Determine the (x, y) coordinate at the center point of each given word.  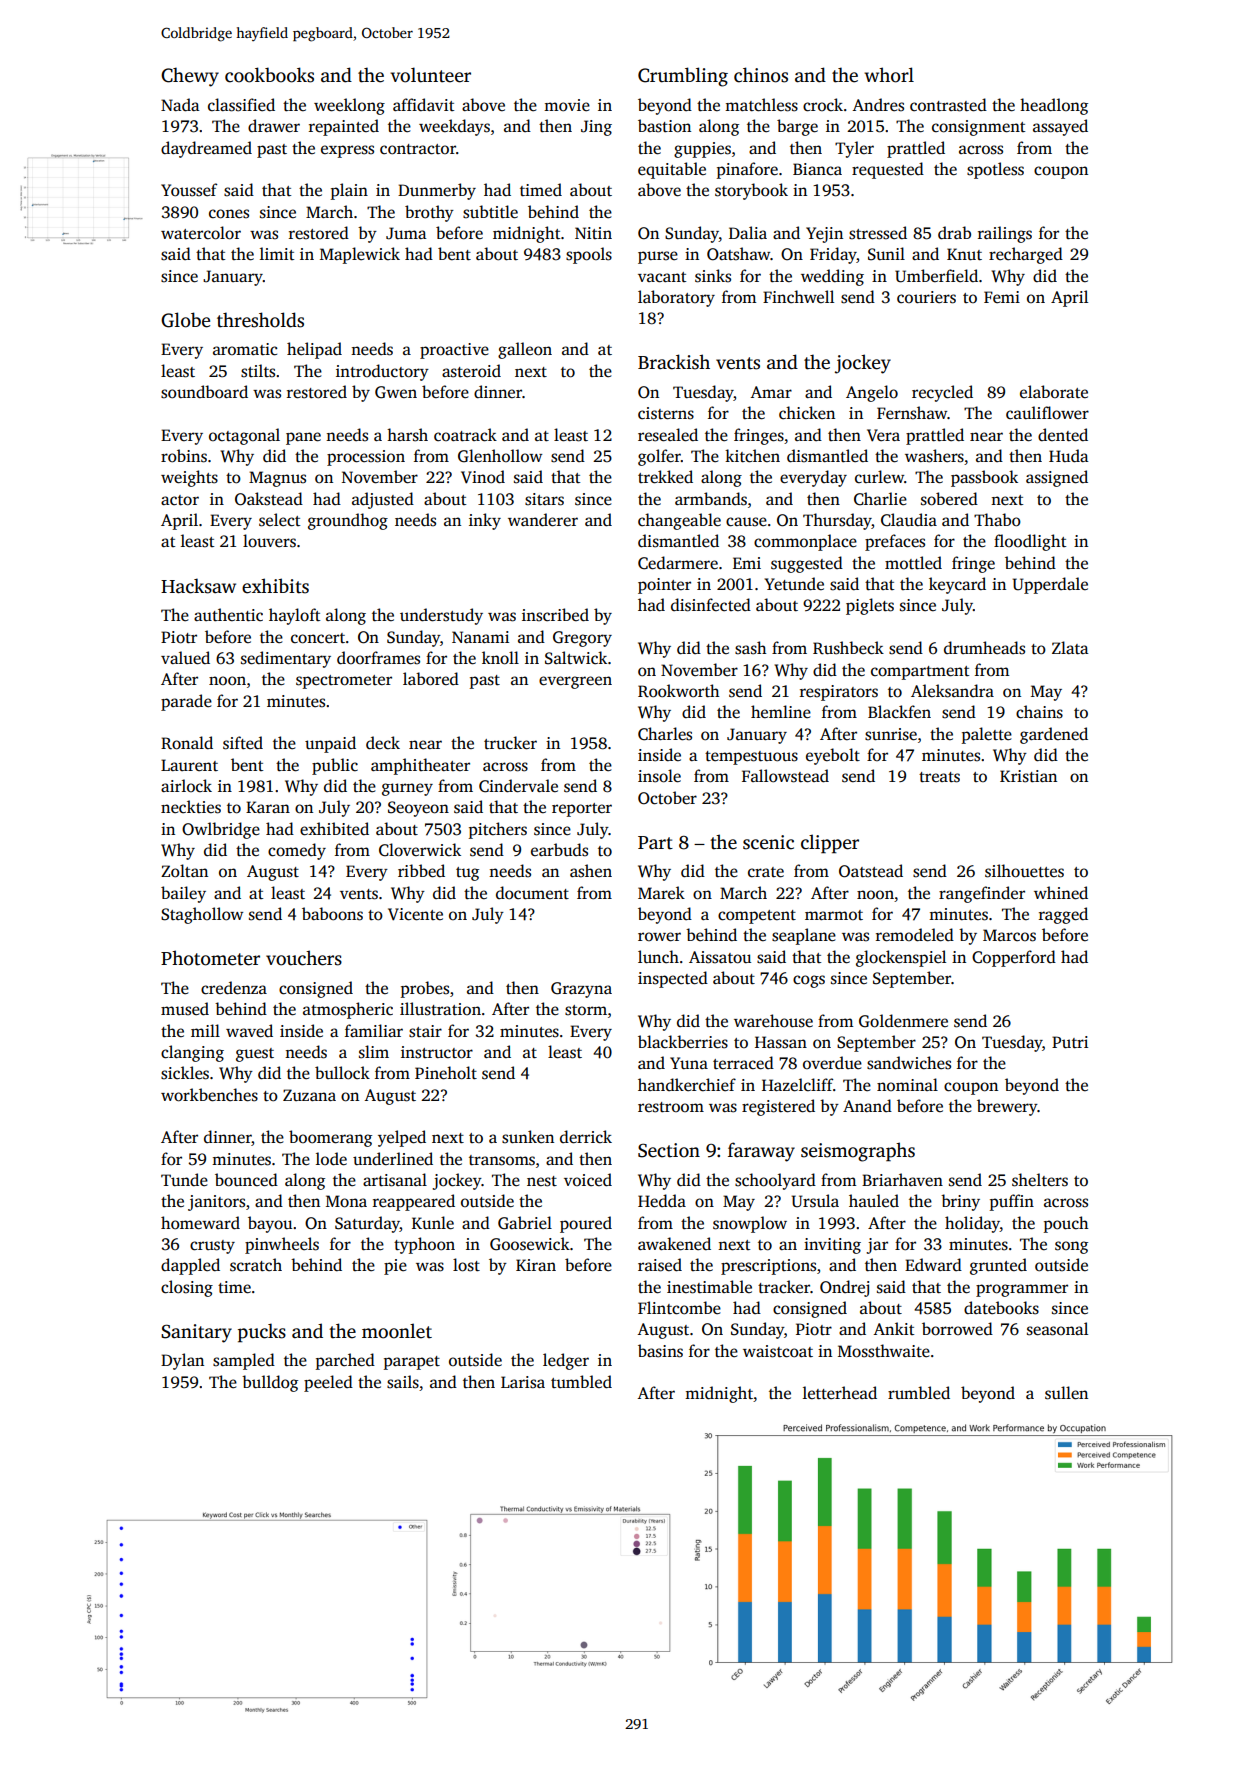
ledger (566, 1361)
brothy (429, 213)
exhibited (334, 829)
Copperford (1014, 958)
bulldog (270, 1383)
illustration (440, 1009)
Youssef (189, 190)
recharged (1026, 255)
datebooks (1001, 1308)
